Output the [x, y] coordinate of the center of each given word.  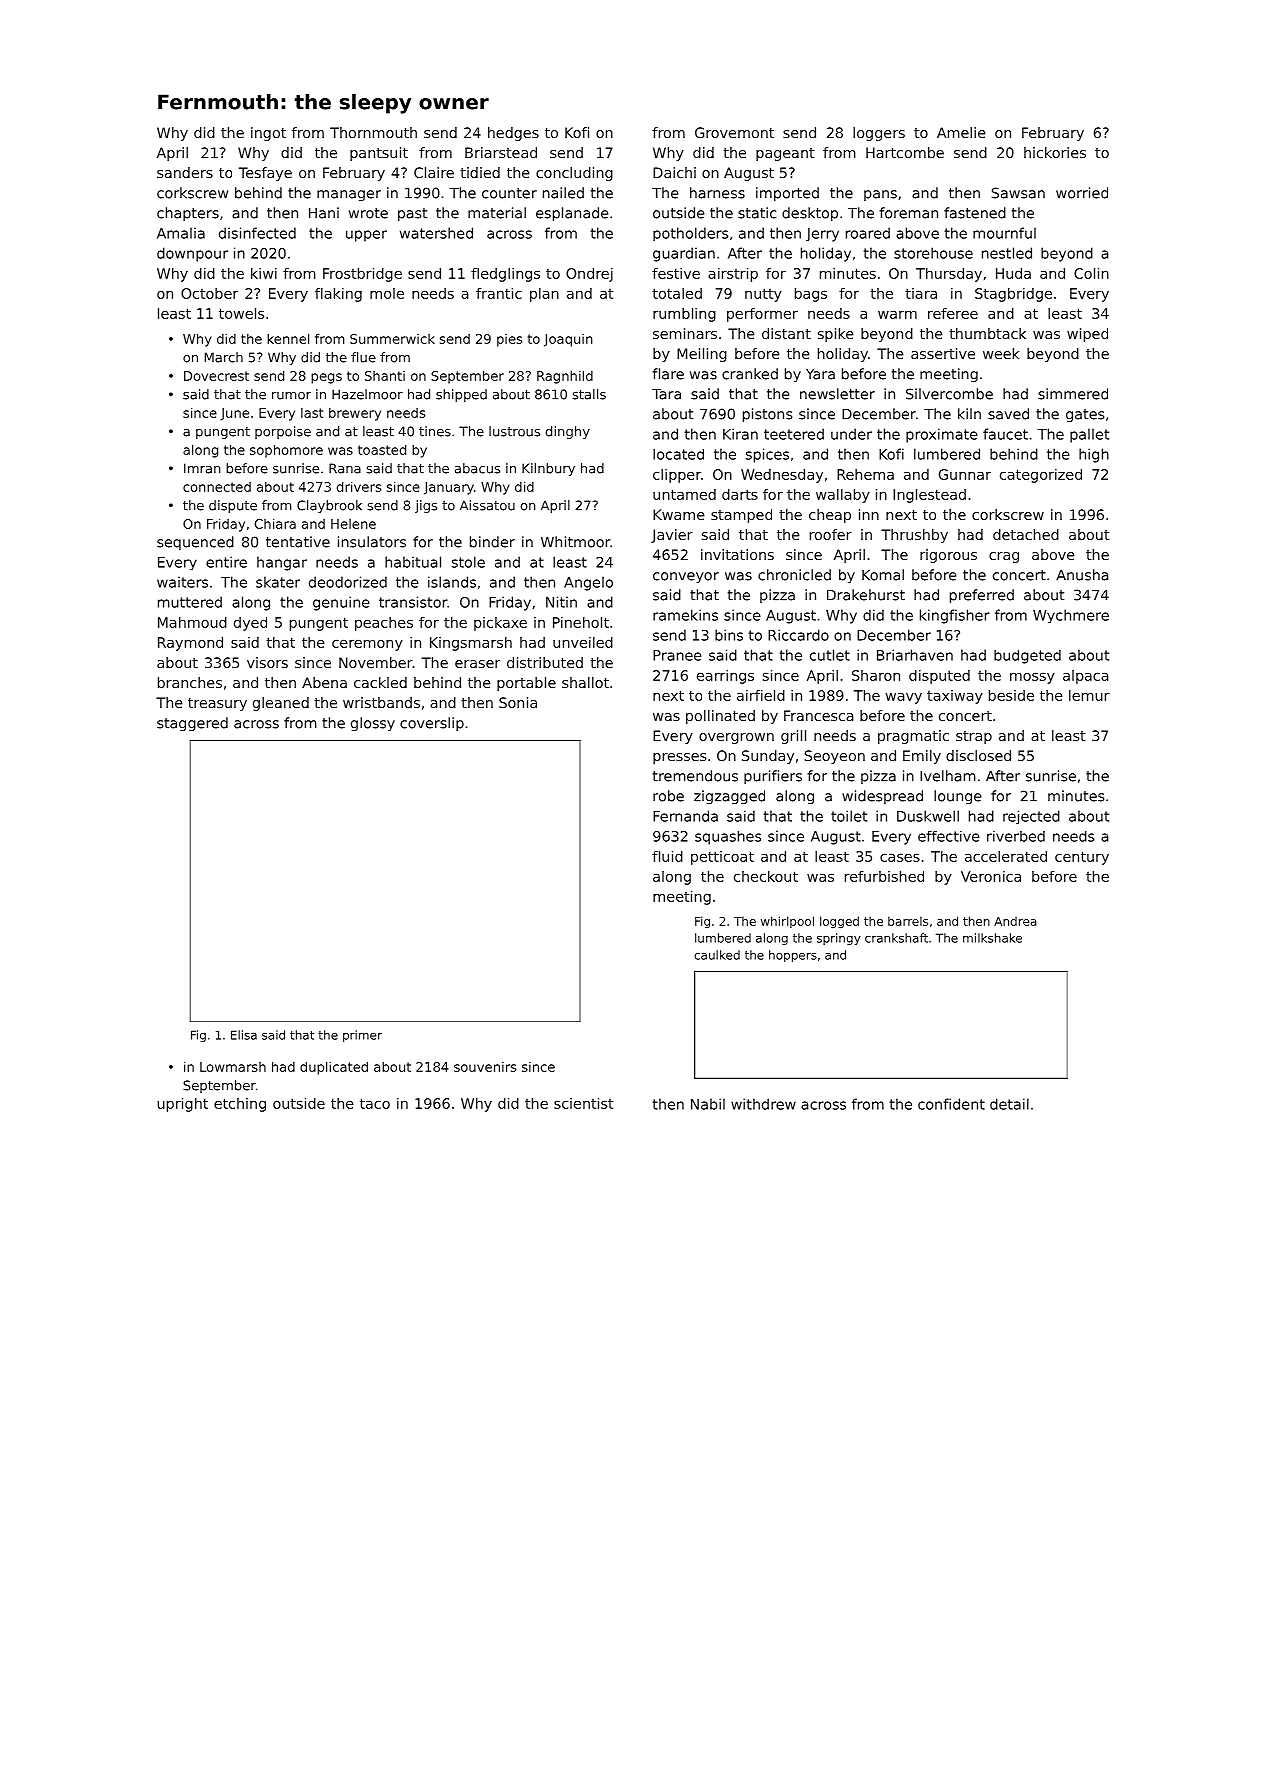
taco [375, 1103]
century [1082, 858]
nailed [563, 193]
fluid [667, 856]
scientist [584, 1103]
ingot [268, 134]
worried [1082, 193]
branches [190, 682]
